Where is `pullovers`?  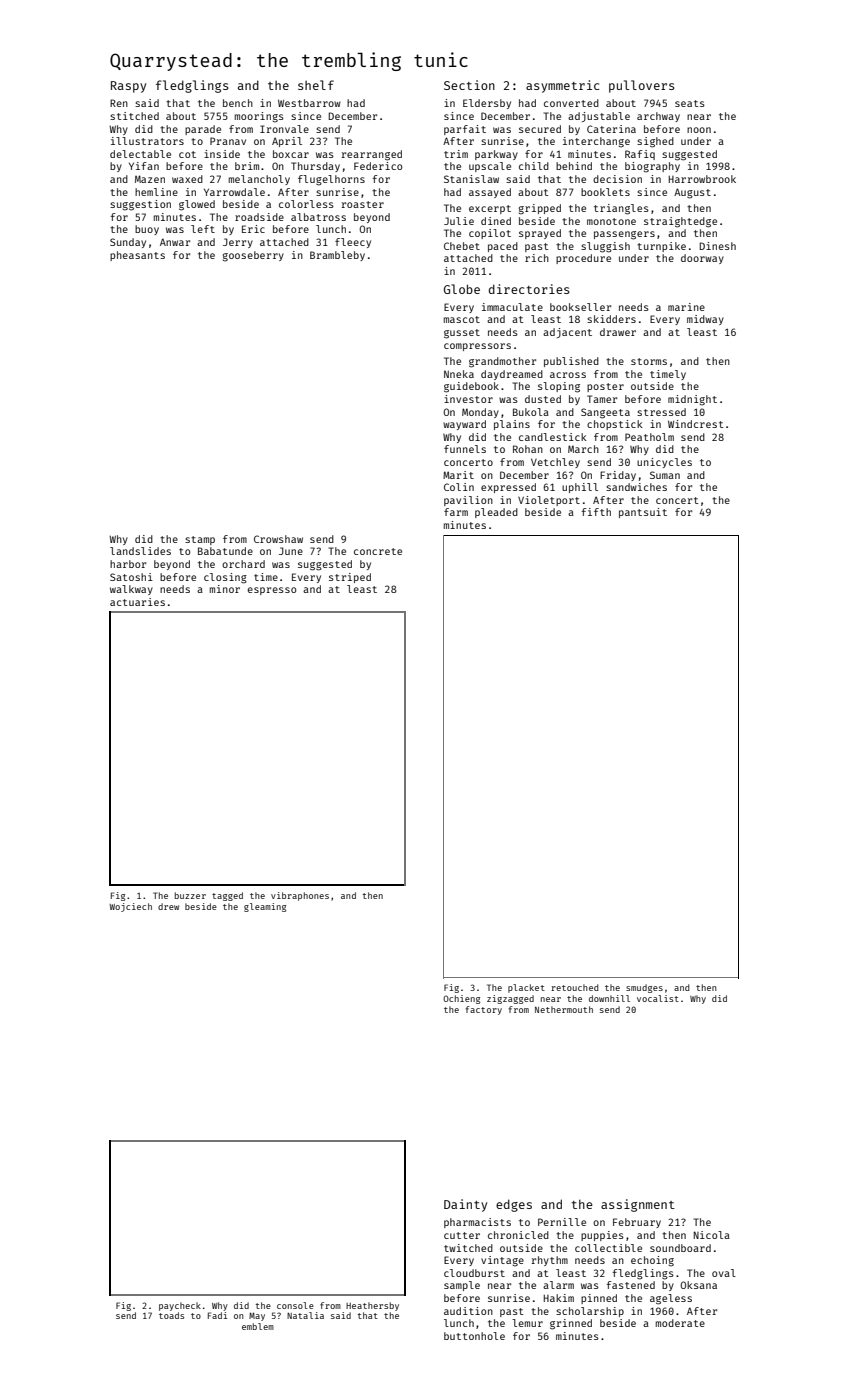 pullovers is located at coordinates (642, 86).
